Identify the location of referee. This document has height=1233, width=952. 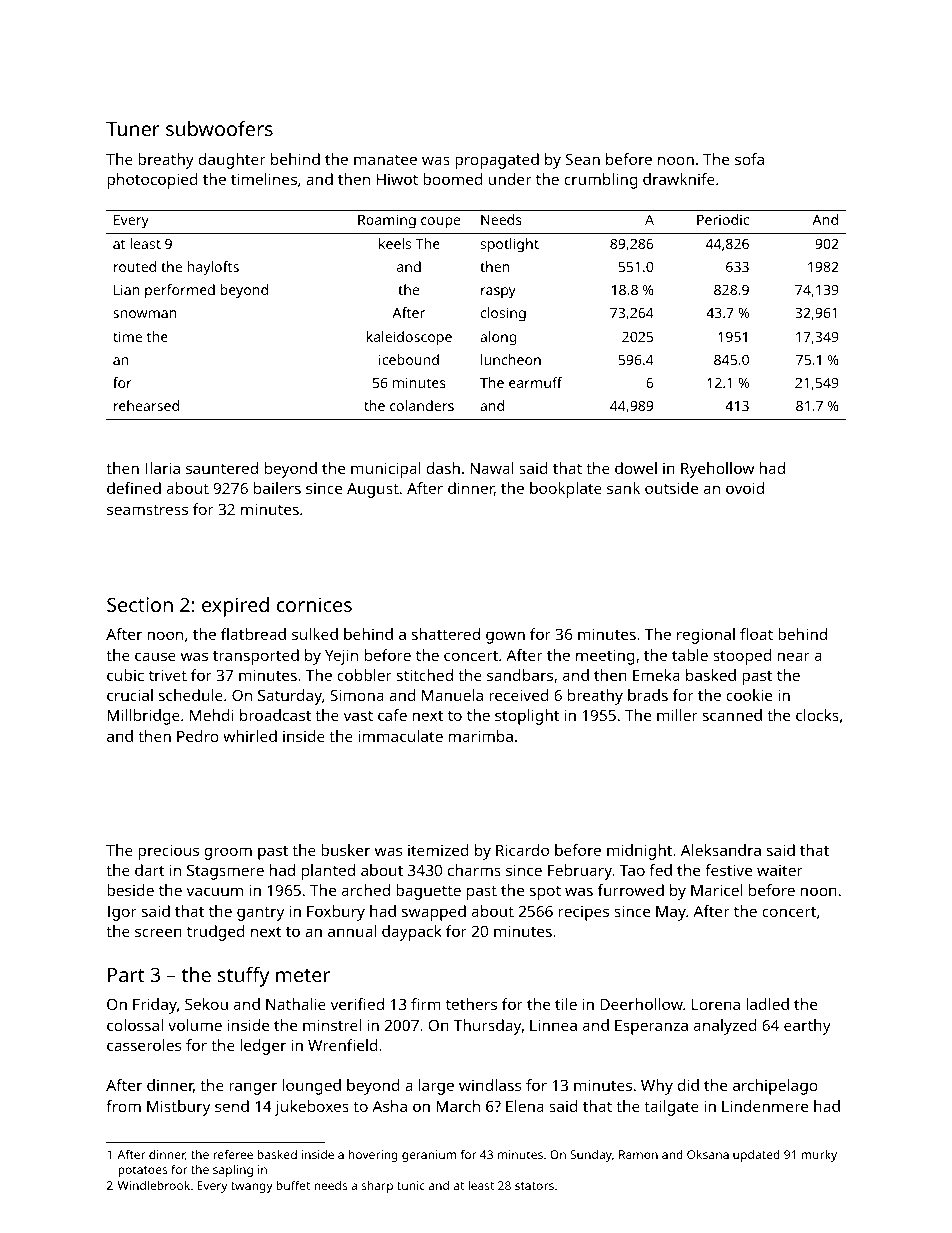
(233, 1154).
